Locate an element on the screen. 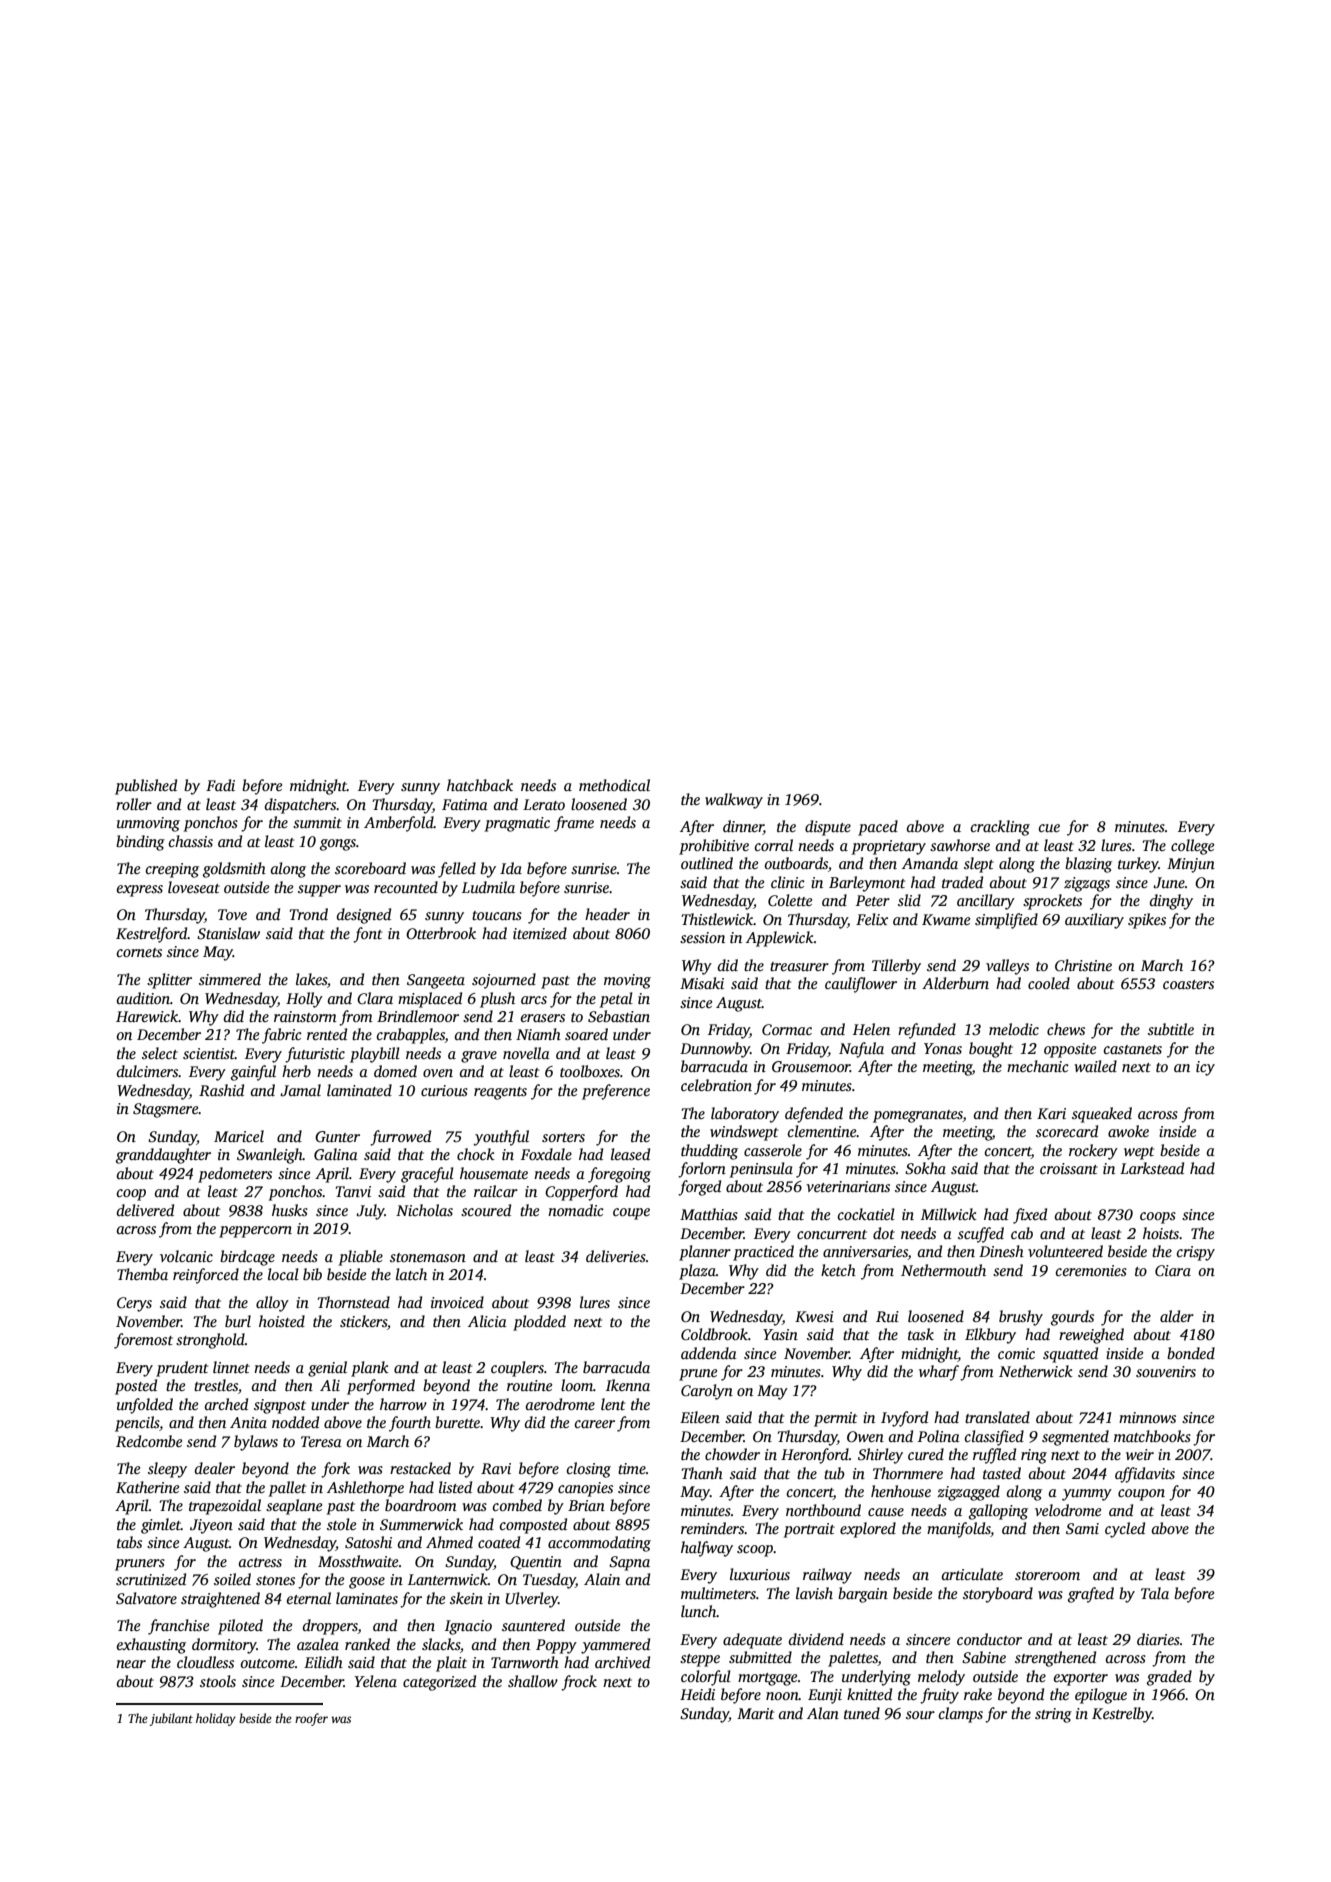 The height and width of the screenshot is (1882, 1331). frock is located at coordinates (579, 1683).
